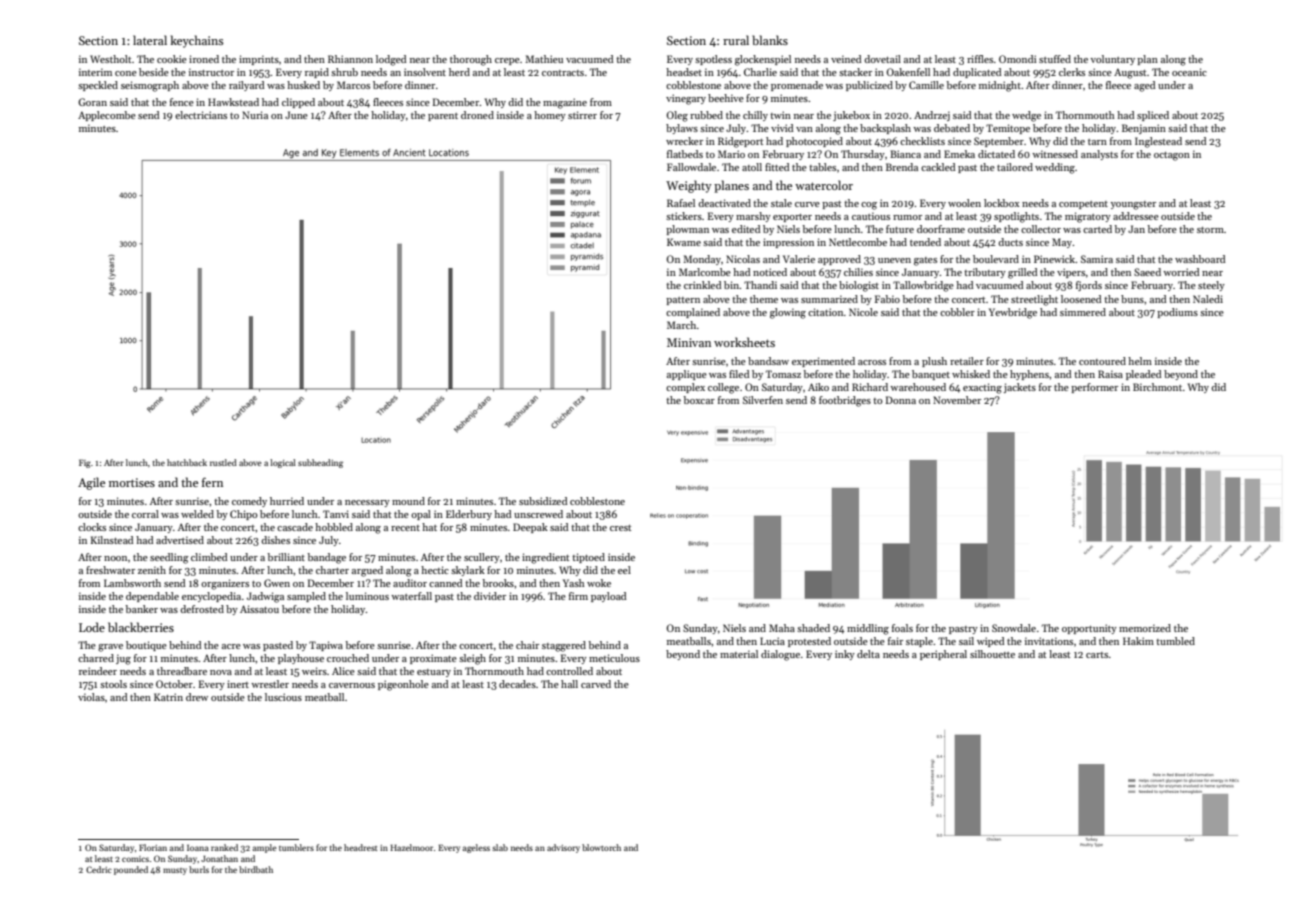 This document has height=924, width=1308. Describe the element at coordinates (255, 115) in the document. I see `Nuria` at that location.
